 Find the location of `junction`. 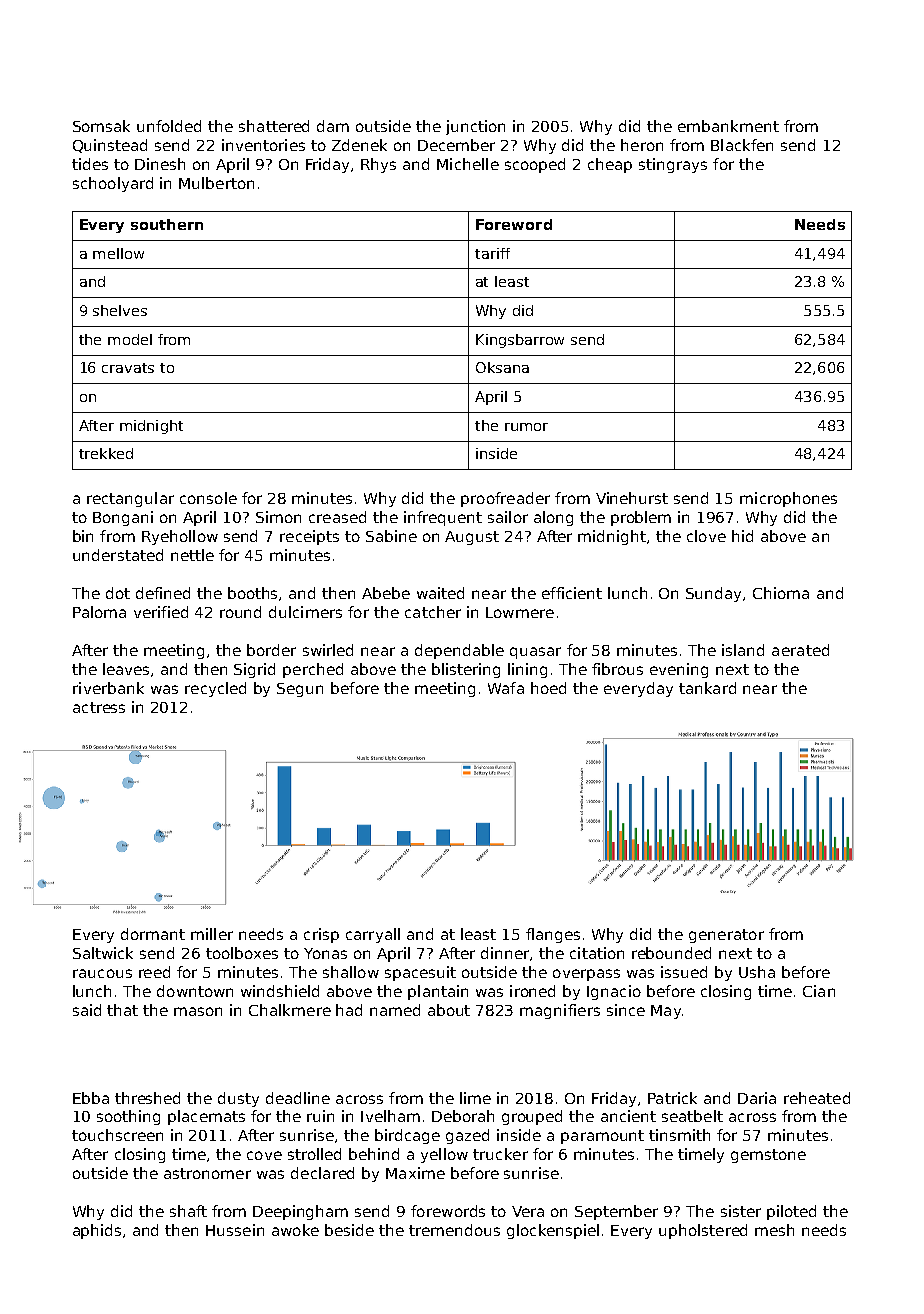

junction is located at coordinates (475, 127).
